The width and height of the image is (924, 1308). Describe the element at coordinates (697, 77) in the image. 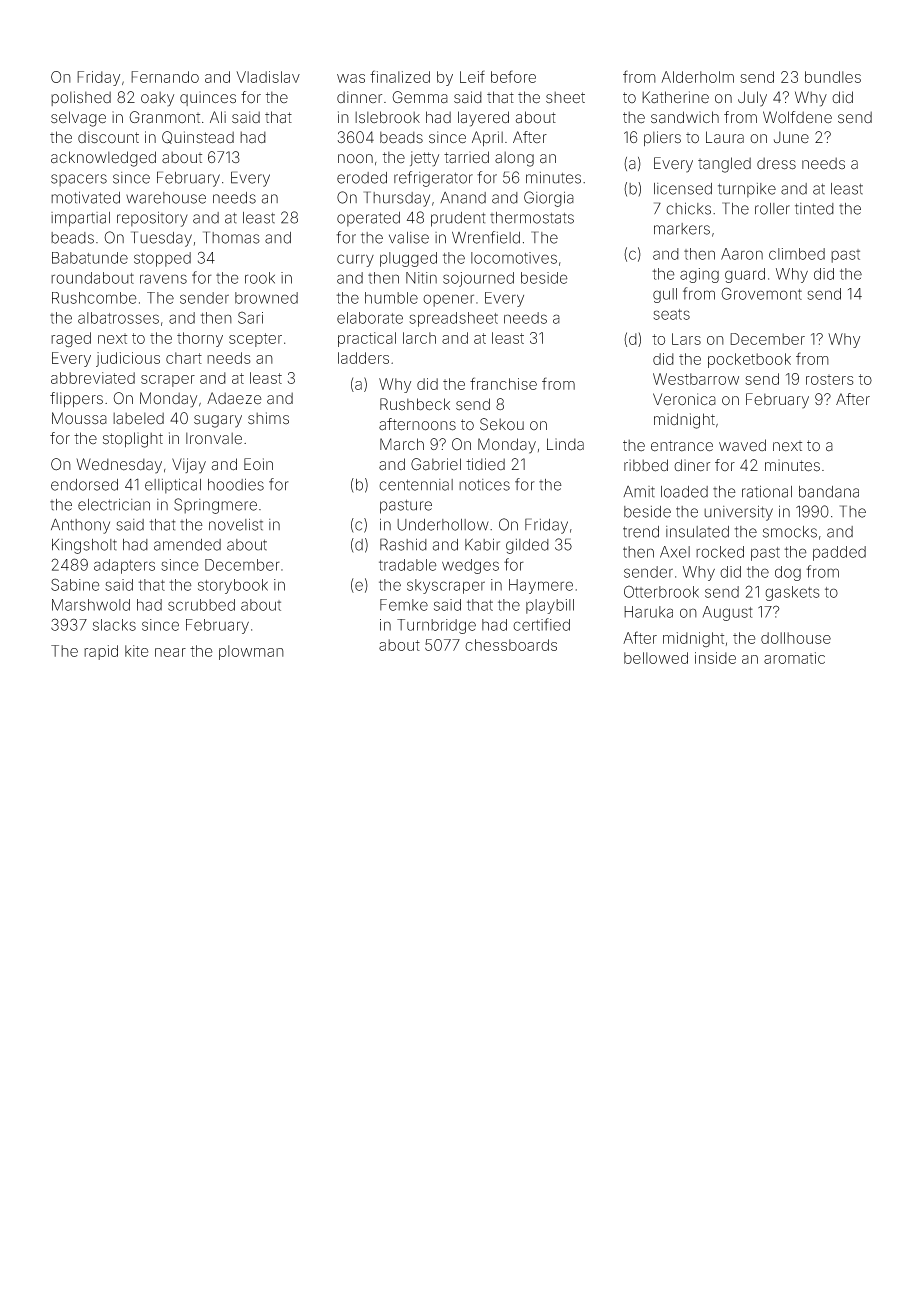

I see `Alderholm` at that location.
